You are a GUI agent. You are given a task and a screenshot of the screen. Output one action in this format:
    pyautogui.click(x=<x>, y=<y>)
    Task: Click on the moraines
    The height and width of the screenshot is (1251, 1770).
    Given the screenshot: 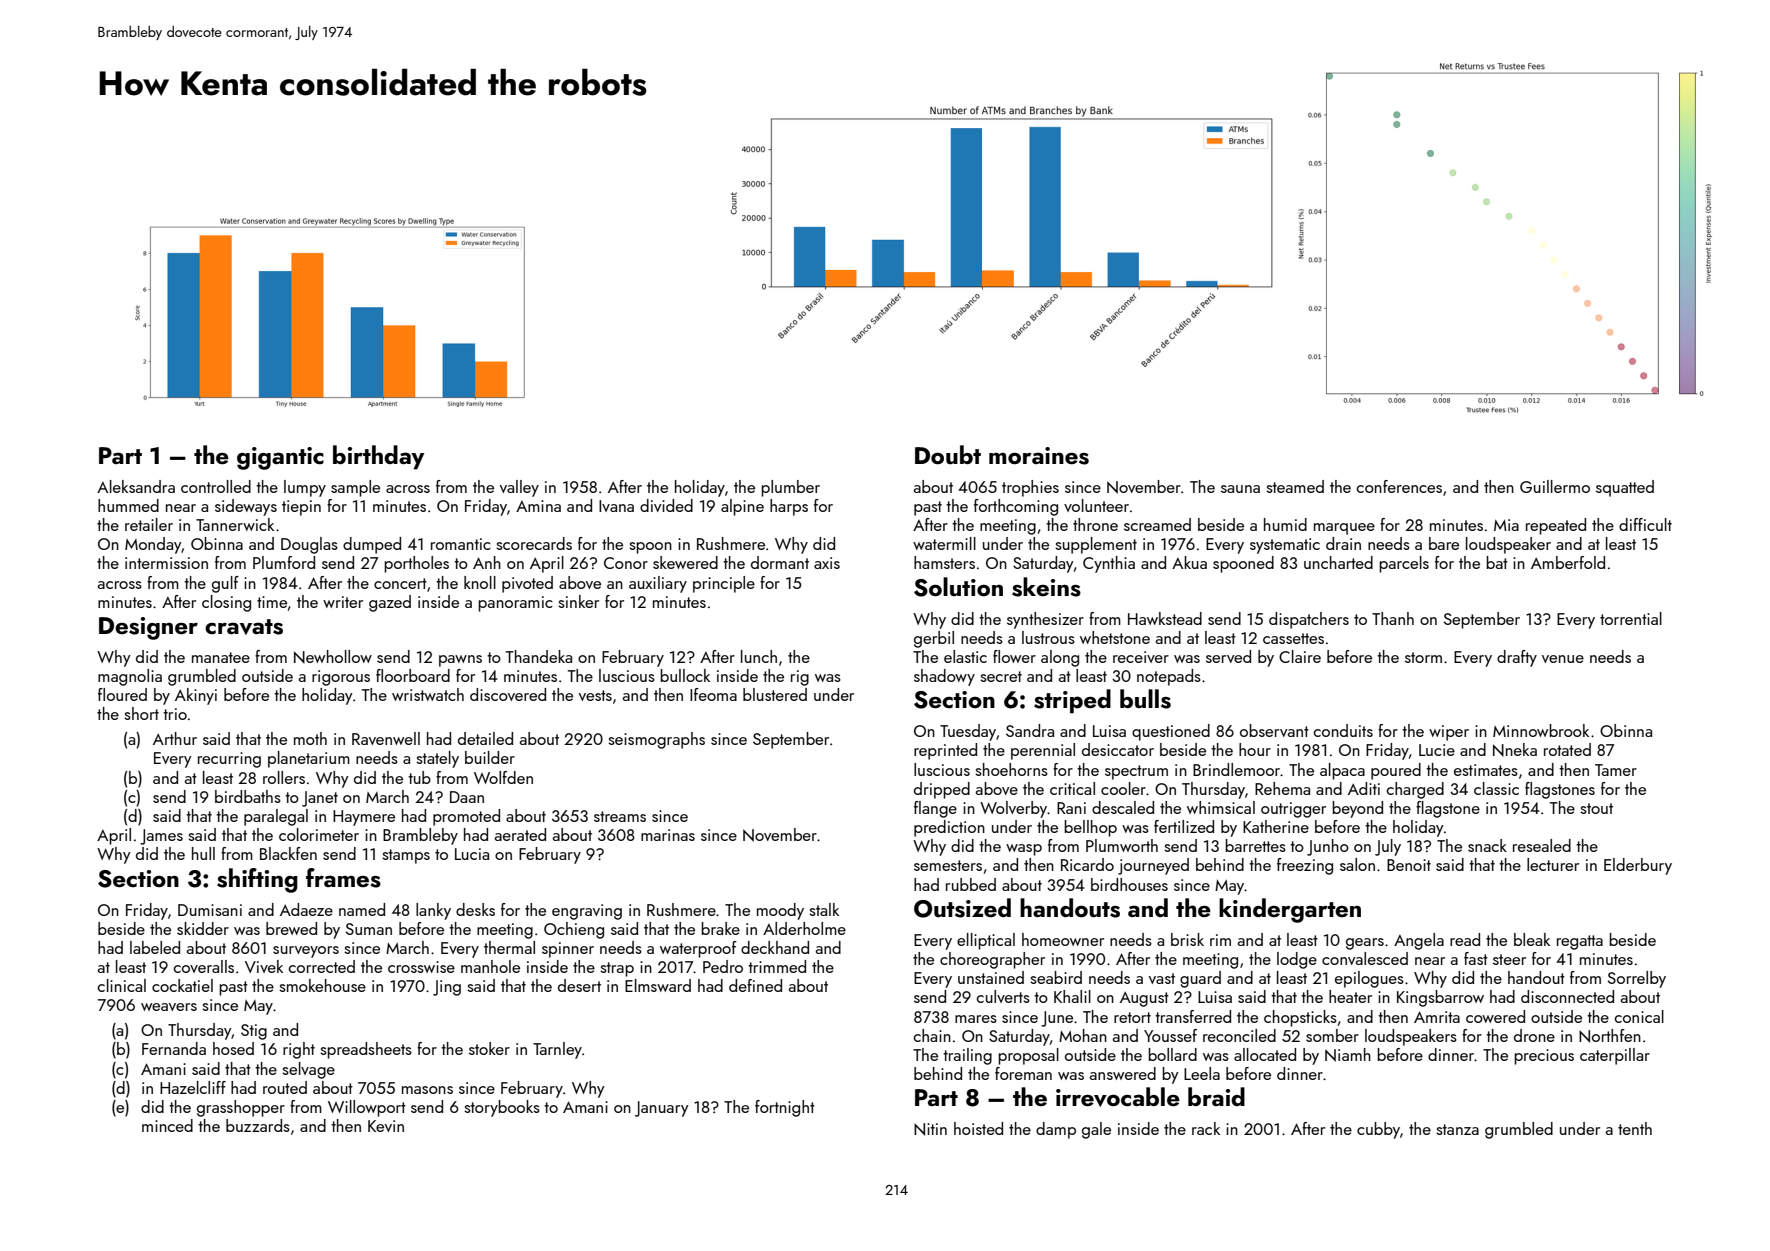 What is the action you would take?
    pyautogui.click(x=1039, y=456)
